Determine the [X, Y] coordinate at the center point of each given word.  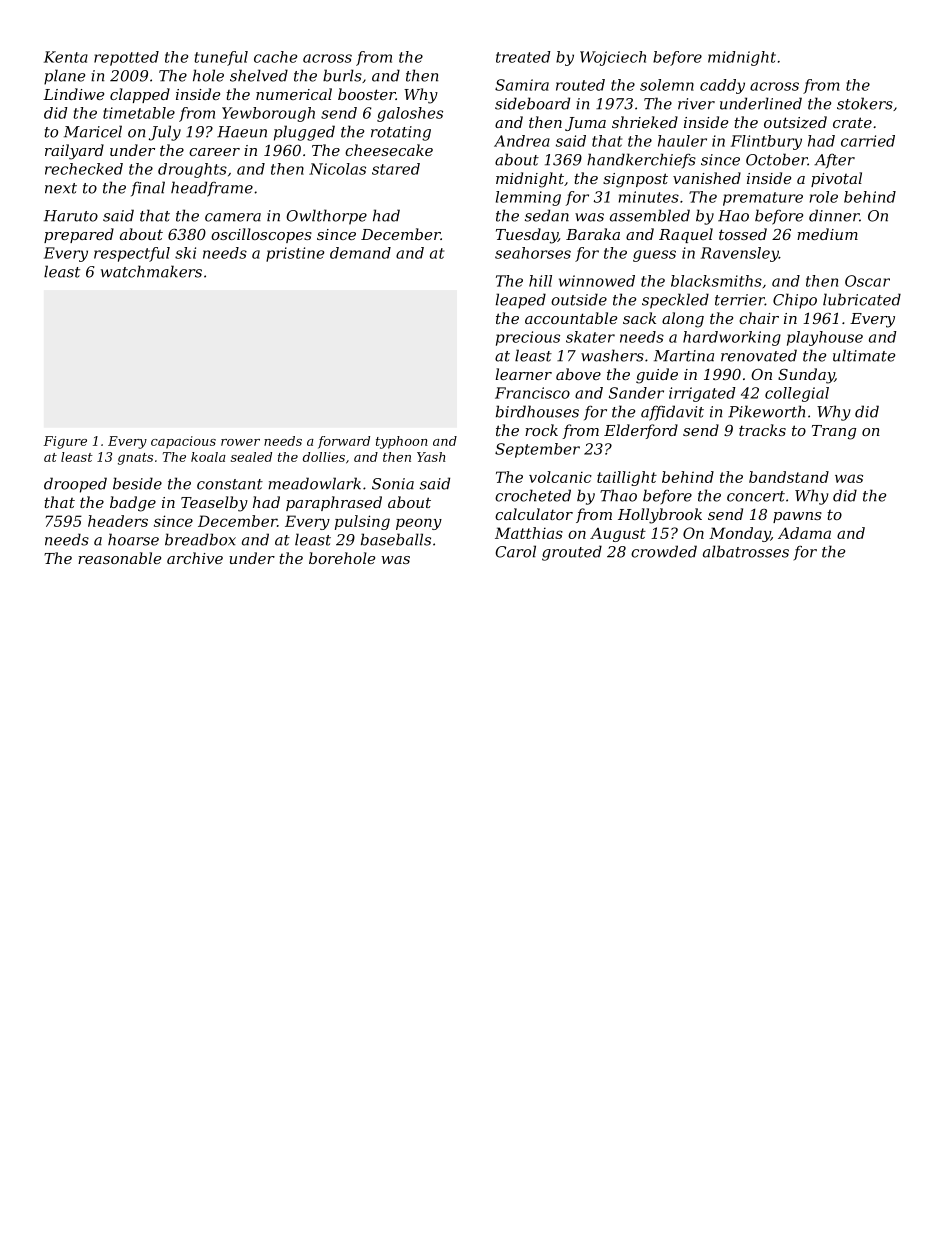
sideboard [532, 103]
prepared [79, 235]
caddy [722, 86]
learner [523, 374]
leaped [521, 301]
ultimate [864, 355]
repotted [126, 58]
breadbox [200, 539]
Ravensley [740, 254]
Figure [65, 442]
